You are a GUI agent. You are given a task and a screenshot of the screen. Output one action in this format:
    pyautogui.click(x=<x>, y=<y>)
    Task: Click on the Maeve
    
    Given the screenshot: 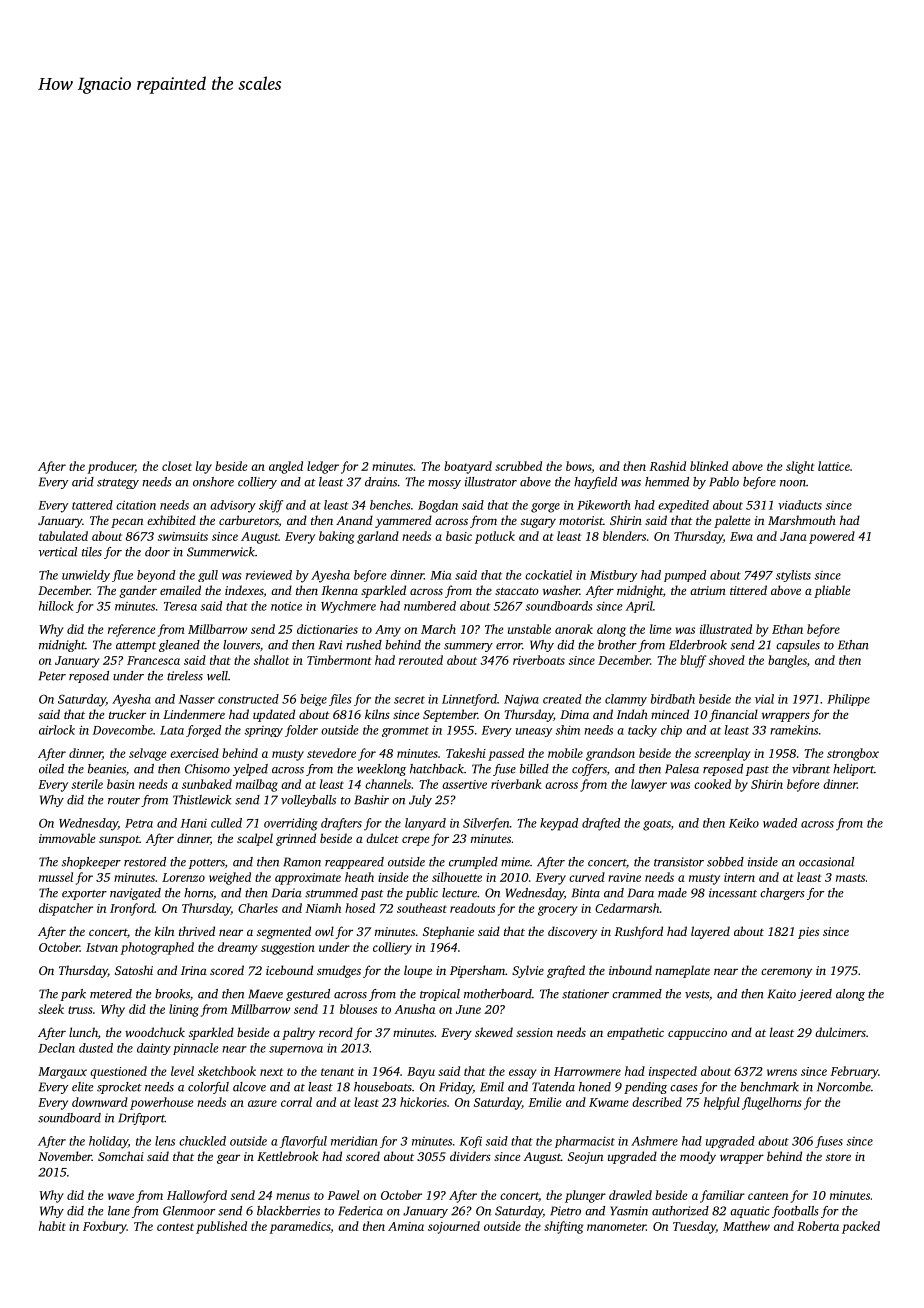 What is the action you would take?
    pyautogui.click(x=265, y=994)
